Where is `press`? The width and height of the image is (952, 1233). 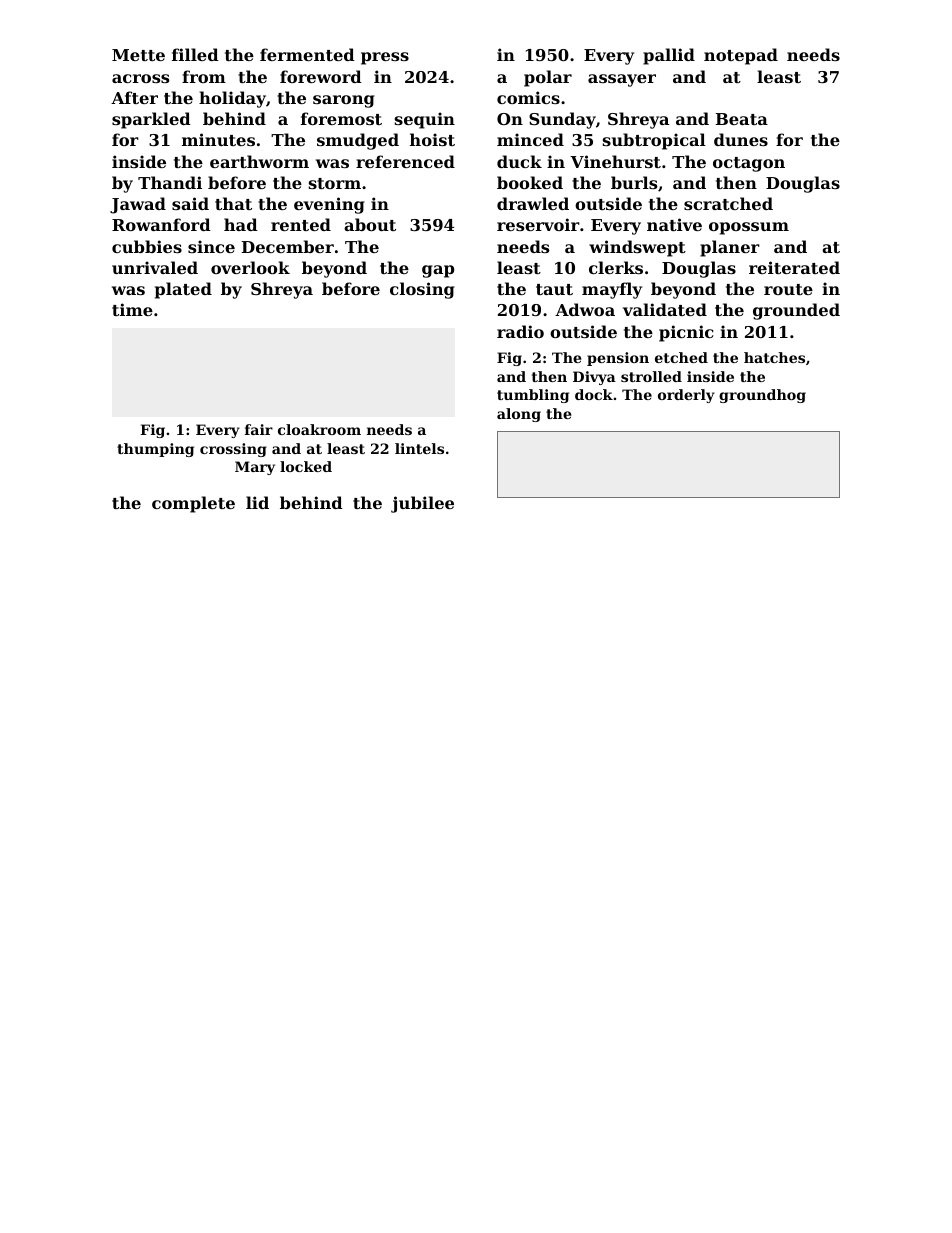 press is located at coordinates (385, 58).
